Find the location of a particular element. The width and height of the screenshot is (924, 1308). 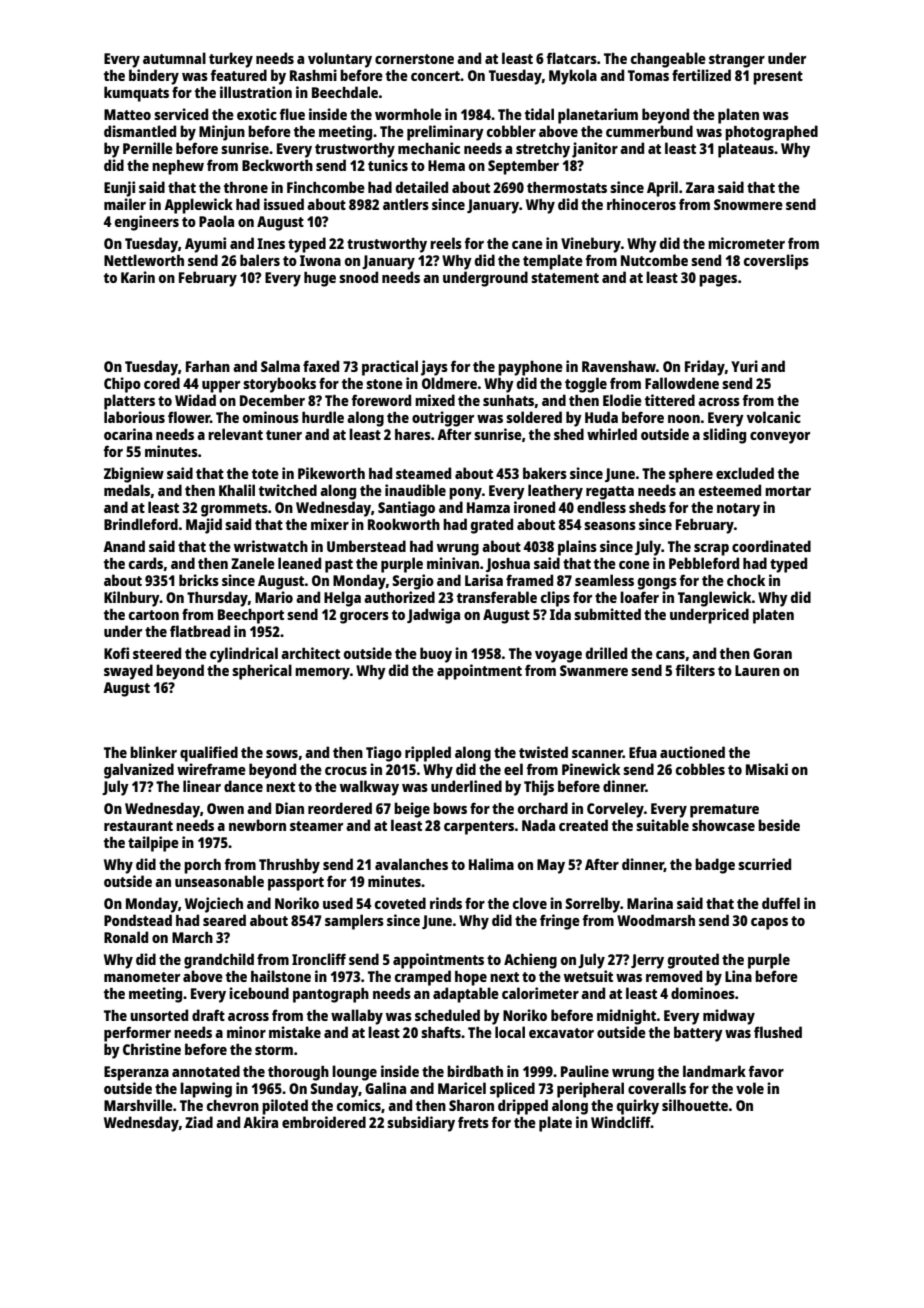

Matteo is located at coordinates (127, 114).
